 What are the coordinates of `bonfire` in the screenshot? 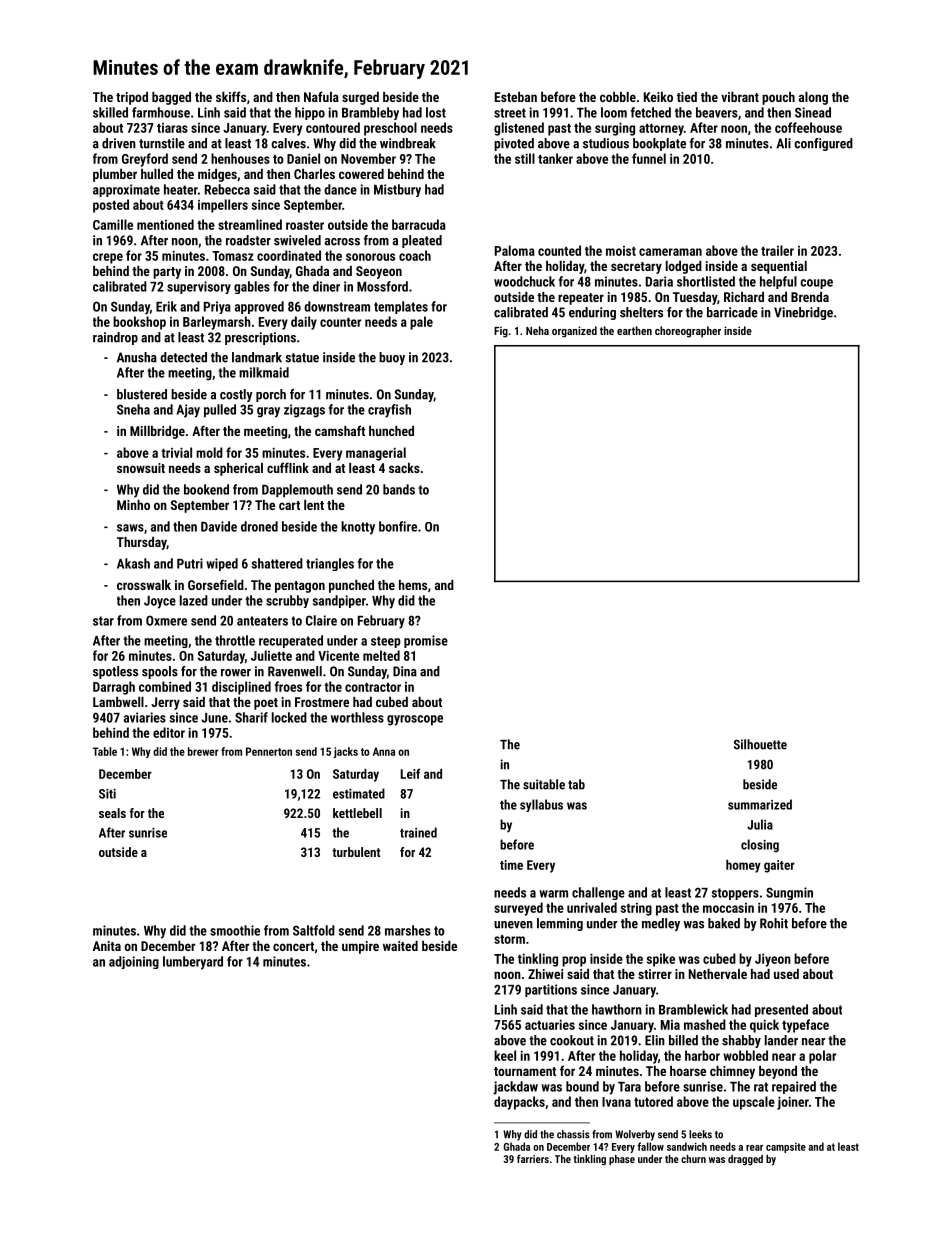 It's located at (398, 526).
